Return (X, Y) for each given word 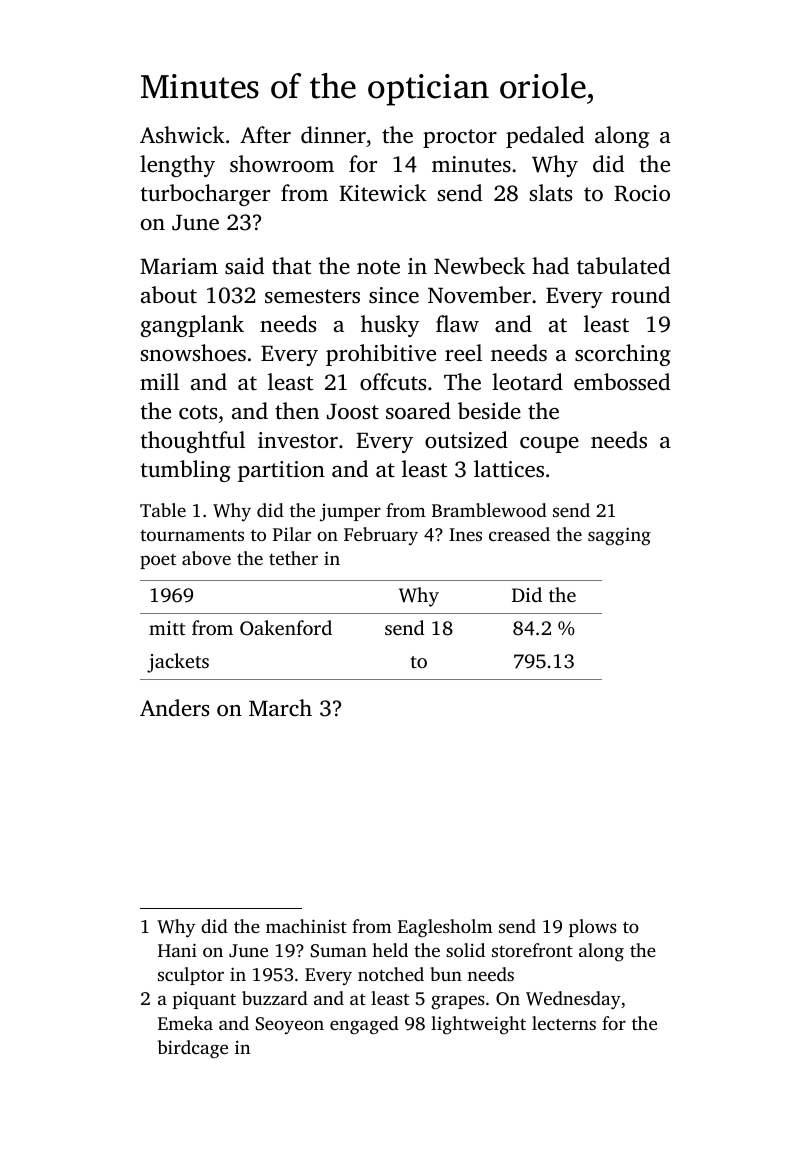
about (169, 294)
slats (551, 192)
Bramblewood (489, 510)
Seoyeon (289, 1025)
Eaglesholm (445, 928)
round (640, 295)
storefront (532, 950)
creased (519, 534)
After (265, 134)
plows (593, 928)
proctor (460, 138)
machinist (306, 926)
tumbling (186, 471)
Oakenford (286, 628)
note (378, 267)
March (280, 707)
